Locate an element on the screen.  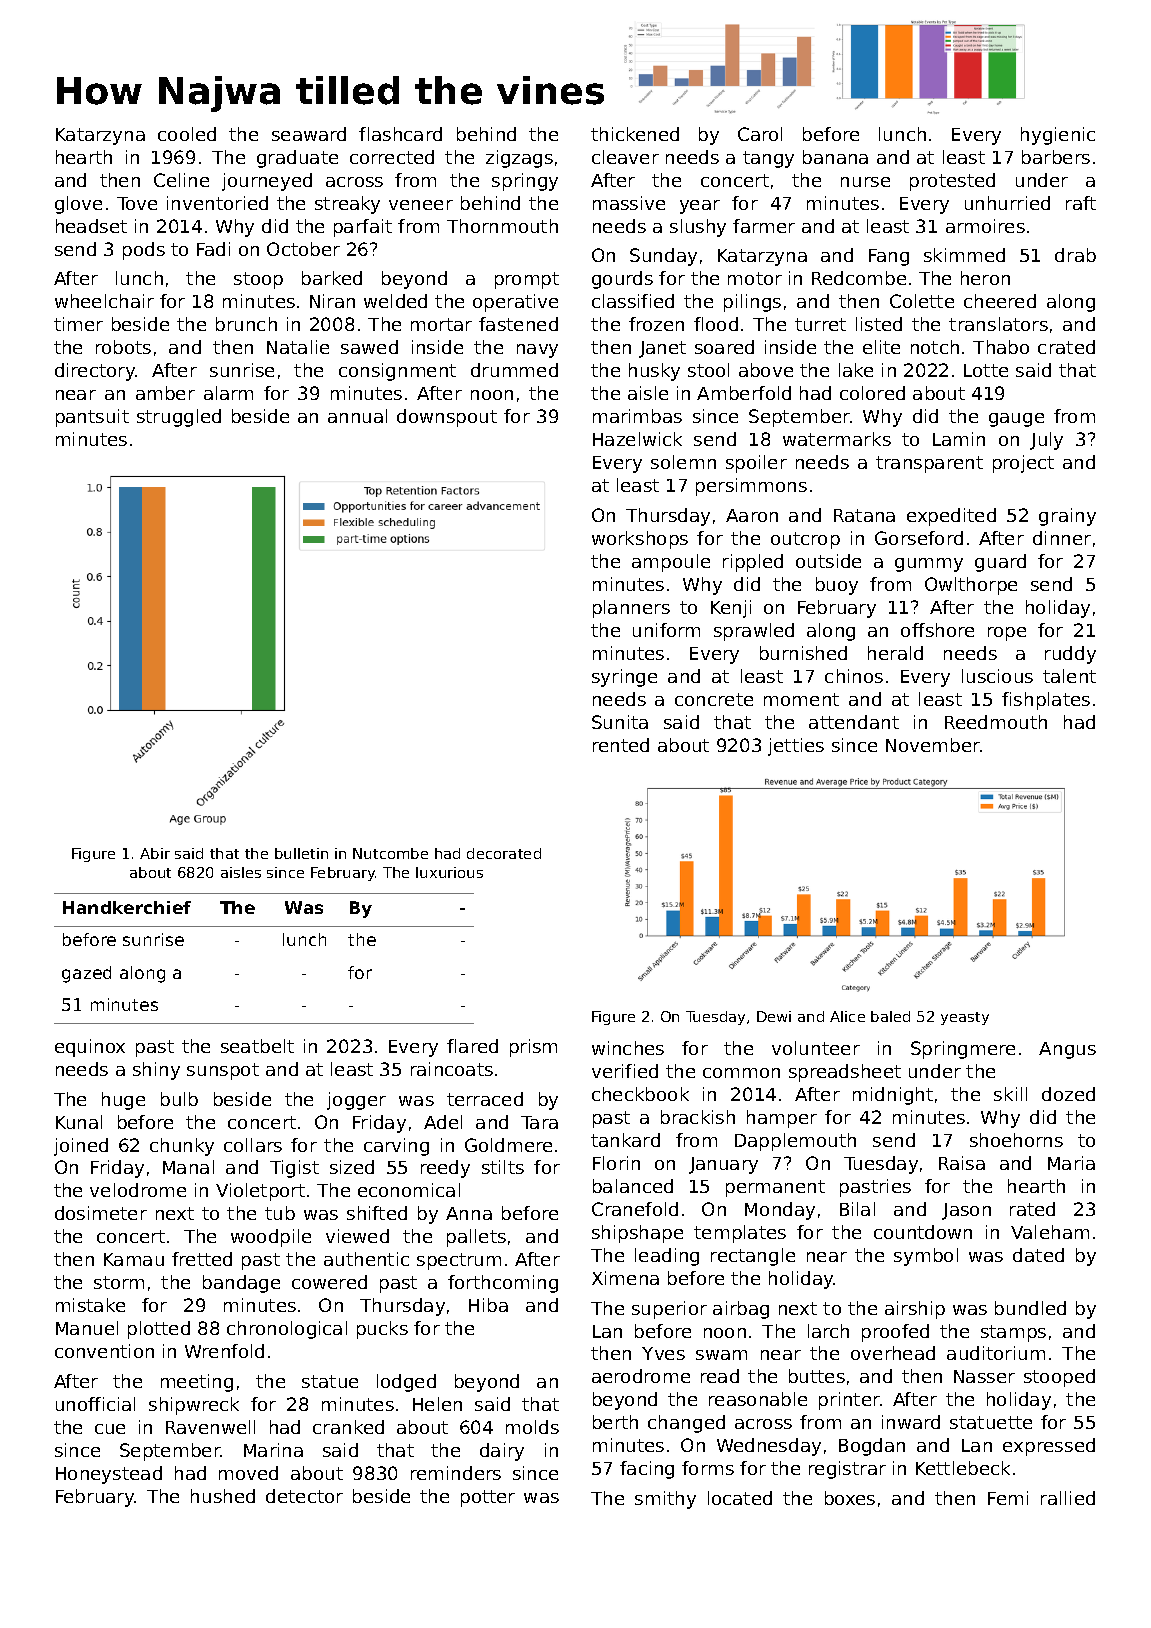
reminders is located at coordinates (456, 1473).
